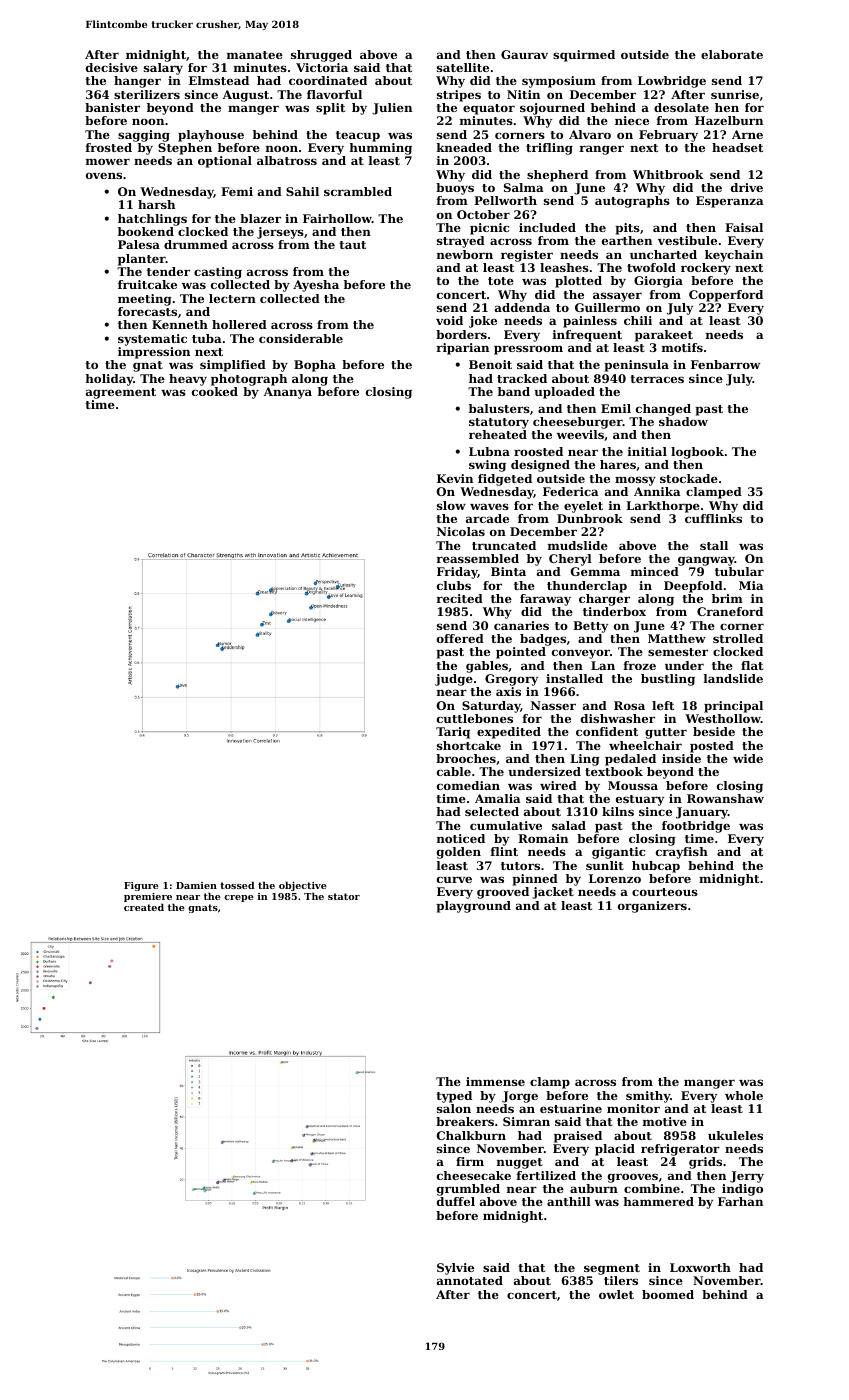 The image size is (849, 1400). I want to click on gangway, so click(706, 561).
